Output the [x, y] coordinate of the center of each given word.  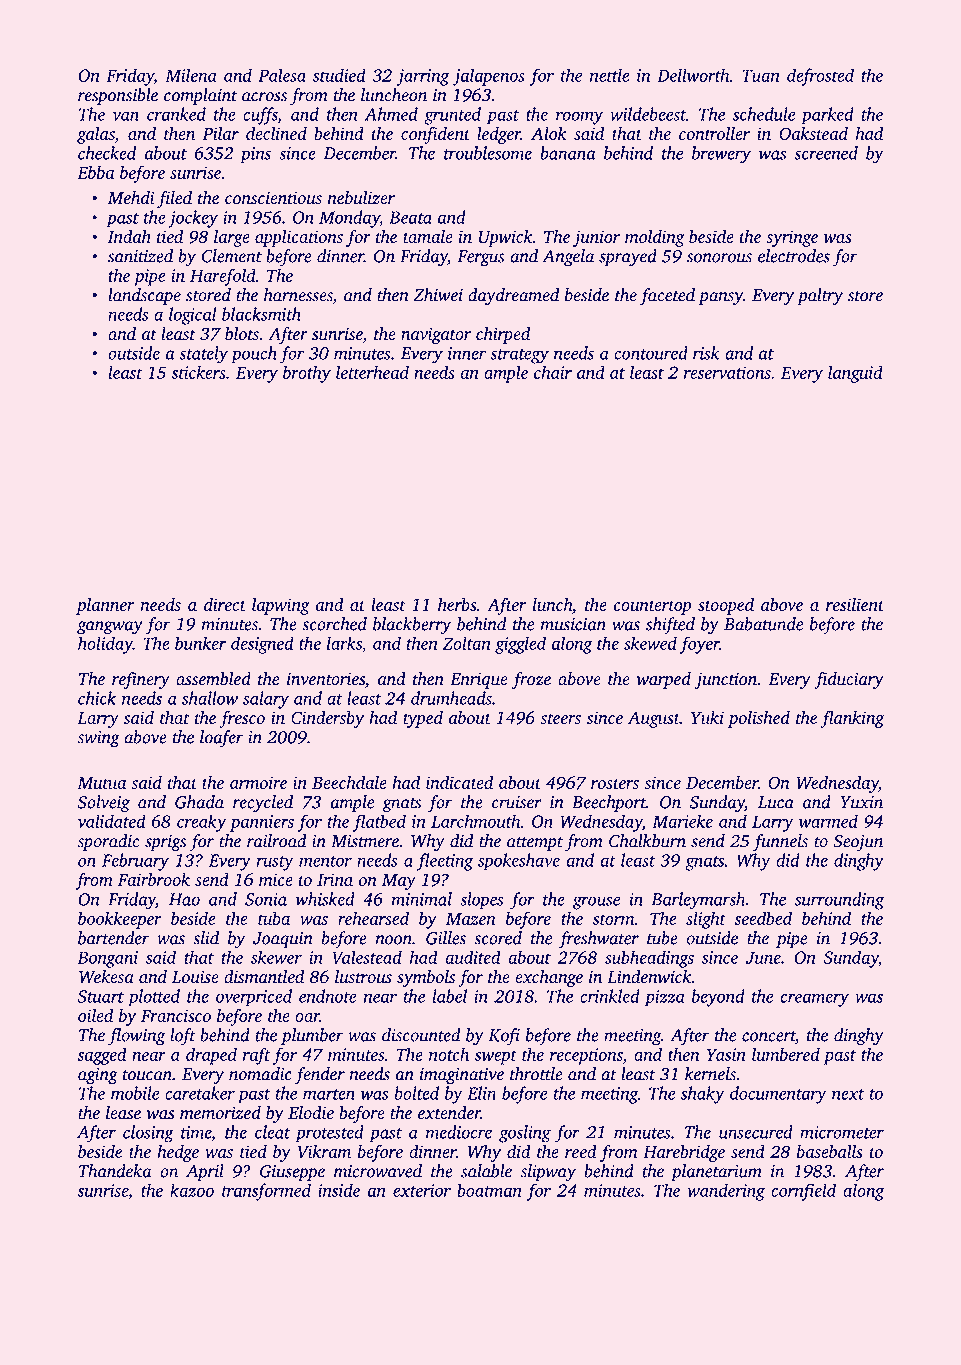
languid [855, 374]
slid [206, 938]
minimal [422, 899]
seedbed [763, 918]
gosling [525, 1134]
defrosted [820, 77]
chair [553, 372]
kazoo [192, 1190]
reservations [727, 372]
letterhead [372, 372]
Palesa [282, 75]
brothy [307, 374]
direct [225, 604]
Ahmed [391, 114]
